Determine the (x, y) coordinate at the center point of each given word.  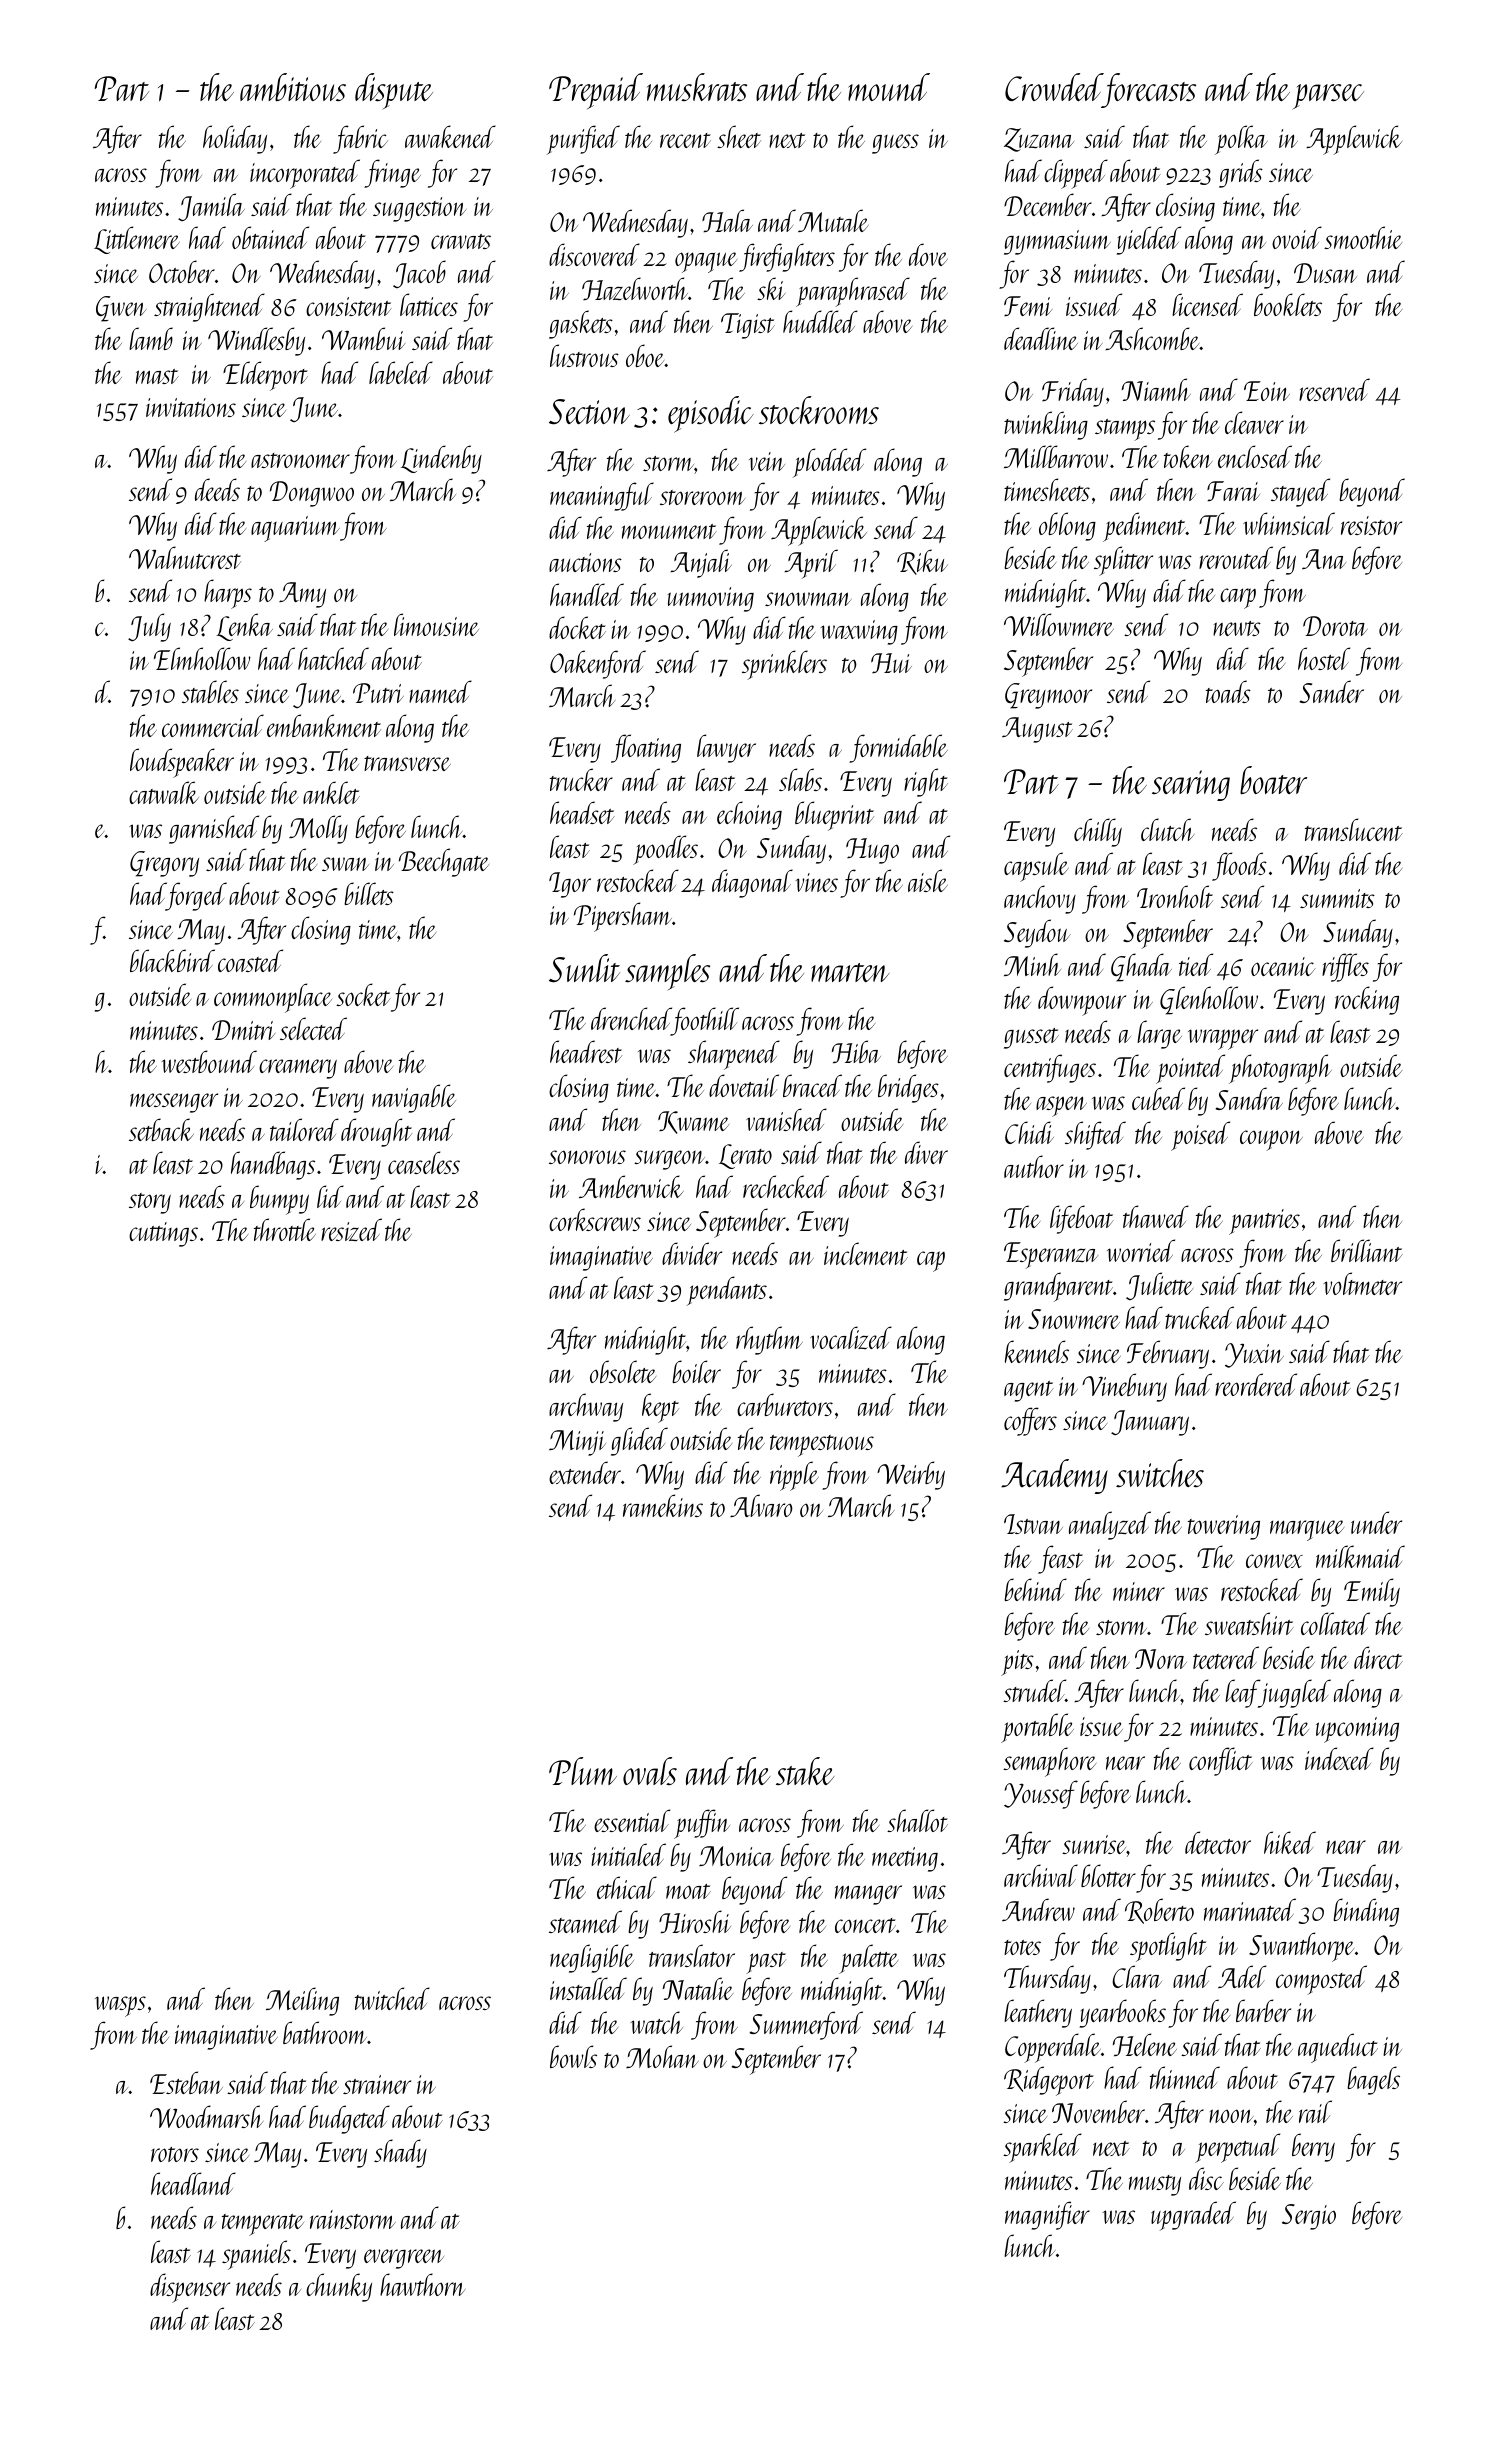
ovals (650, 1771)
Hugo (872, 851)
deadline (1041, 338)
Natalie (698, 1988)
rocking (1367, 1000)
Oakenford (598, 664)
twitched (392, 1998)
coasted (250, 960)
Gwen (121, 309)
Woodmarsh (206, 2116)
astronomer (300, 460)
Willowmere (1059, 624)
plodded (829, 463)
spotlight (1168, 1947)
